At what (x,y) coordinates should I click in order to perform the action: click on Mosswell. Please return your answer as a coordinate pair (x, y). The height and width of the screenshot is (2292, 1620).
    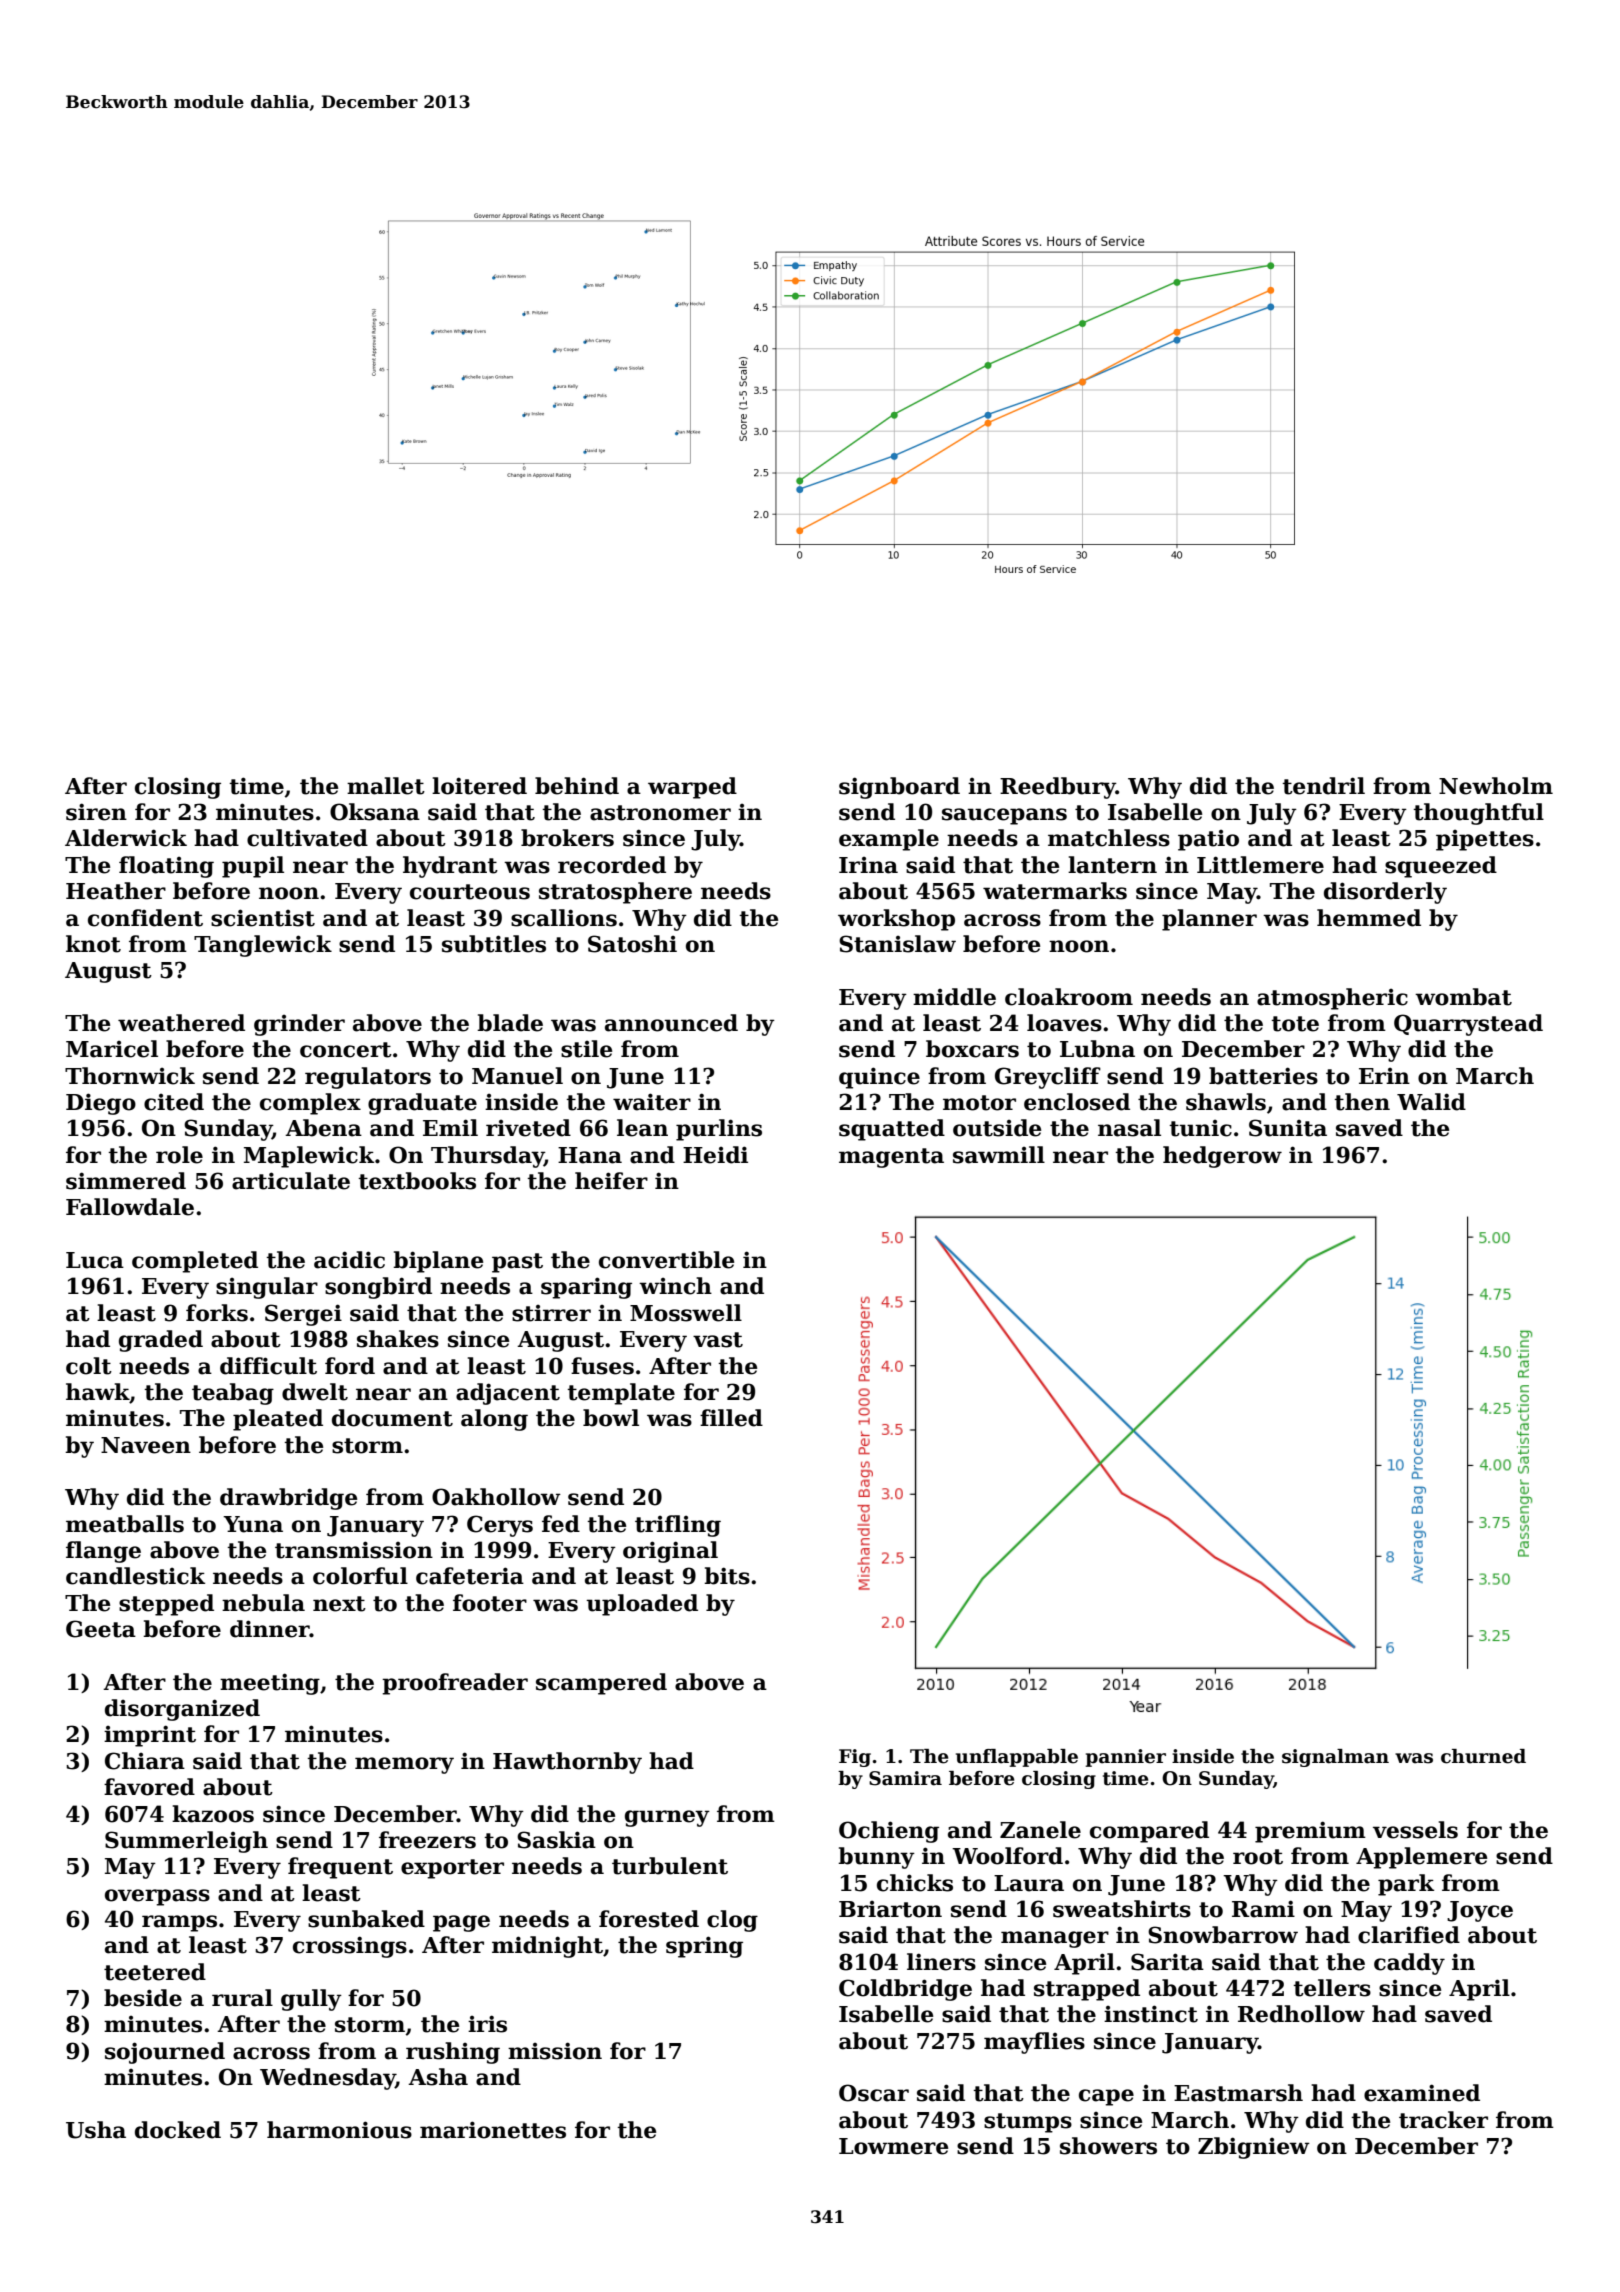
    Looking at the image, I should click on (686, 1313).
